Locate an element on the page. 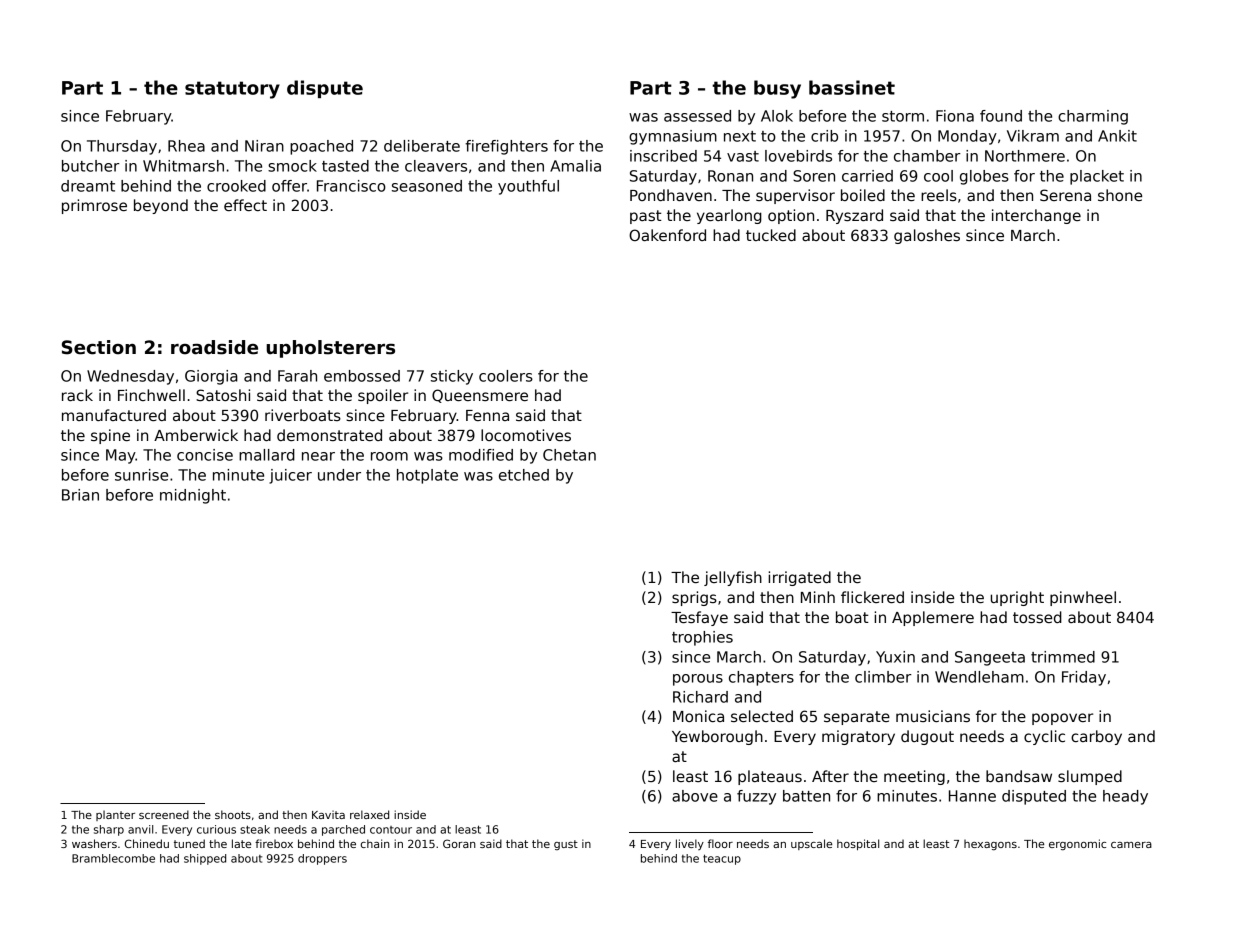 The height and width of the document is (952, 1233). Richard is located at coordinates (700, 697).
